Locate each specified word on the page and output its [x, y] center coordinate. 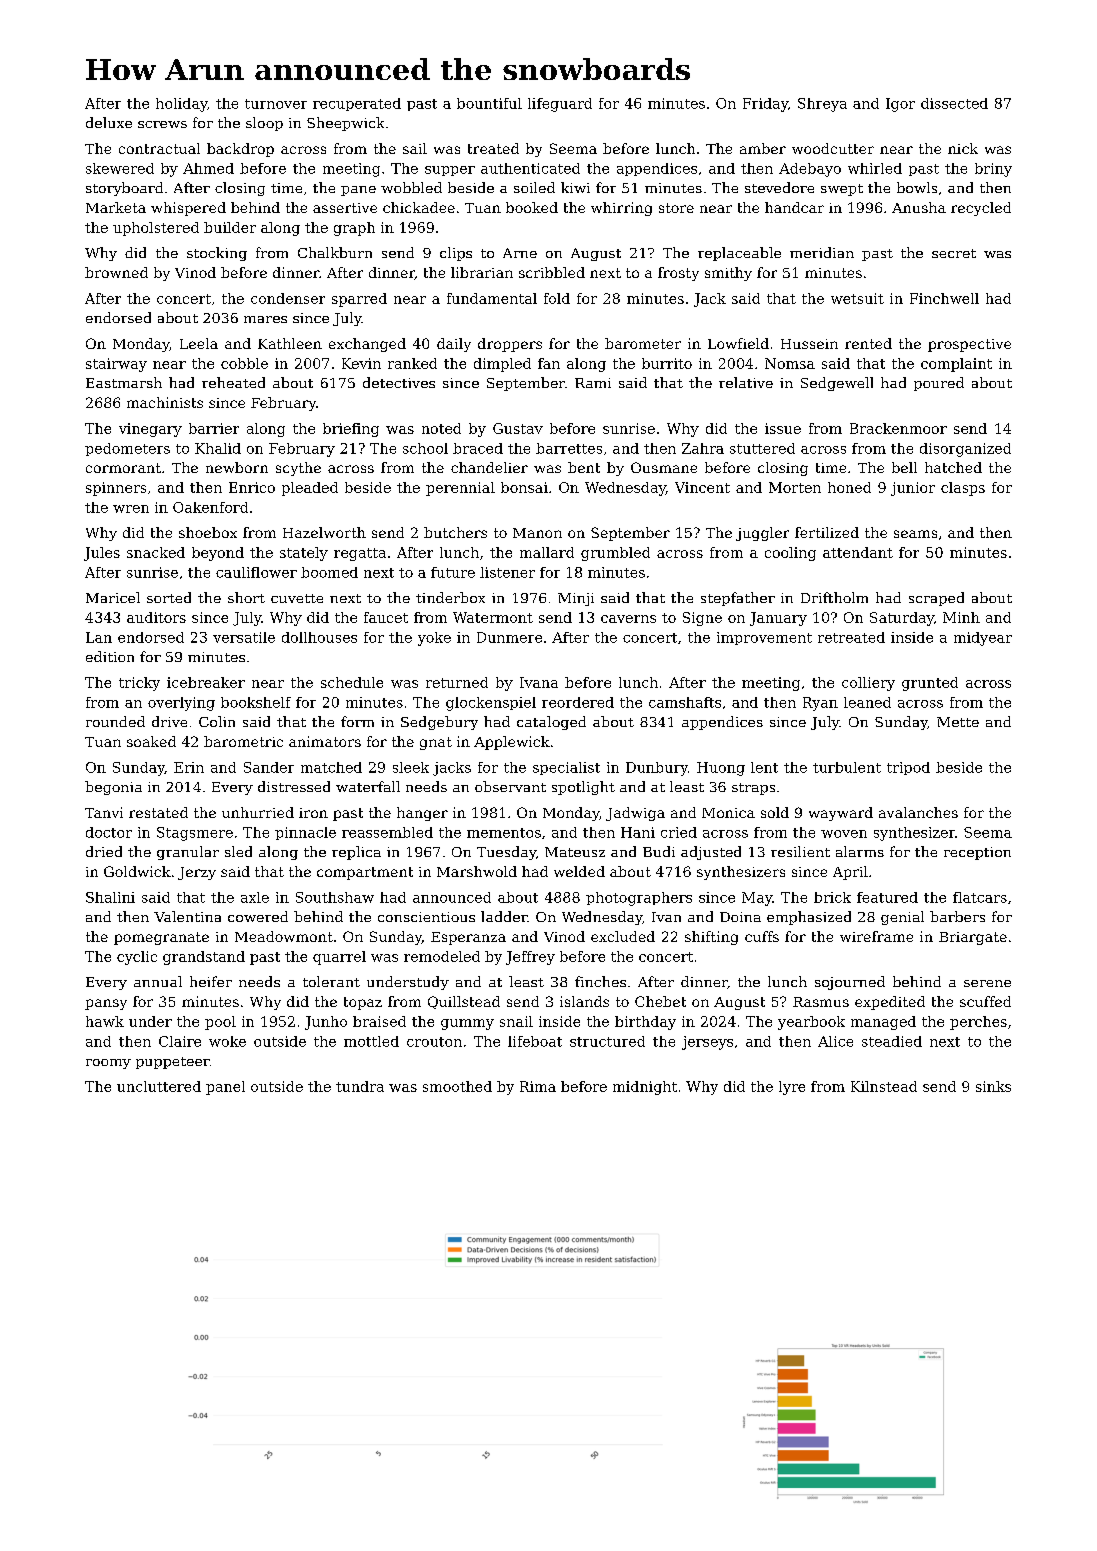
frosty [678, 274]
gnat [436, 743]
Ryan [820, 704]
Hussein [809, 344]
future [453, 572]
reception [977, 853]
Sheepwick [345, 124]
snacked [156, 552]
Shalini [110, 897]
